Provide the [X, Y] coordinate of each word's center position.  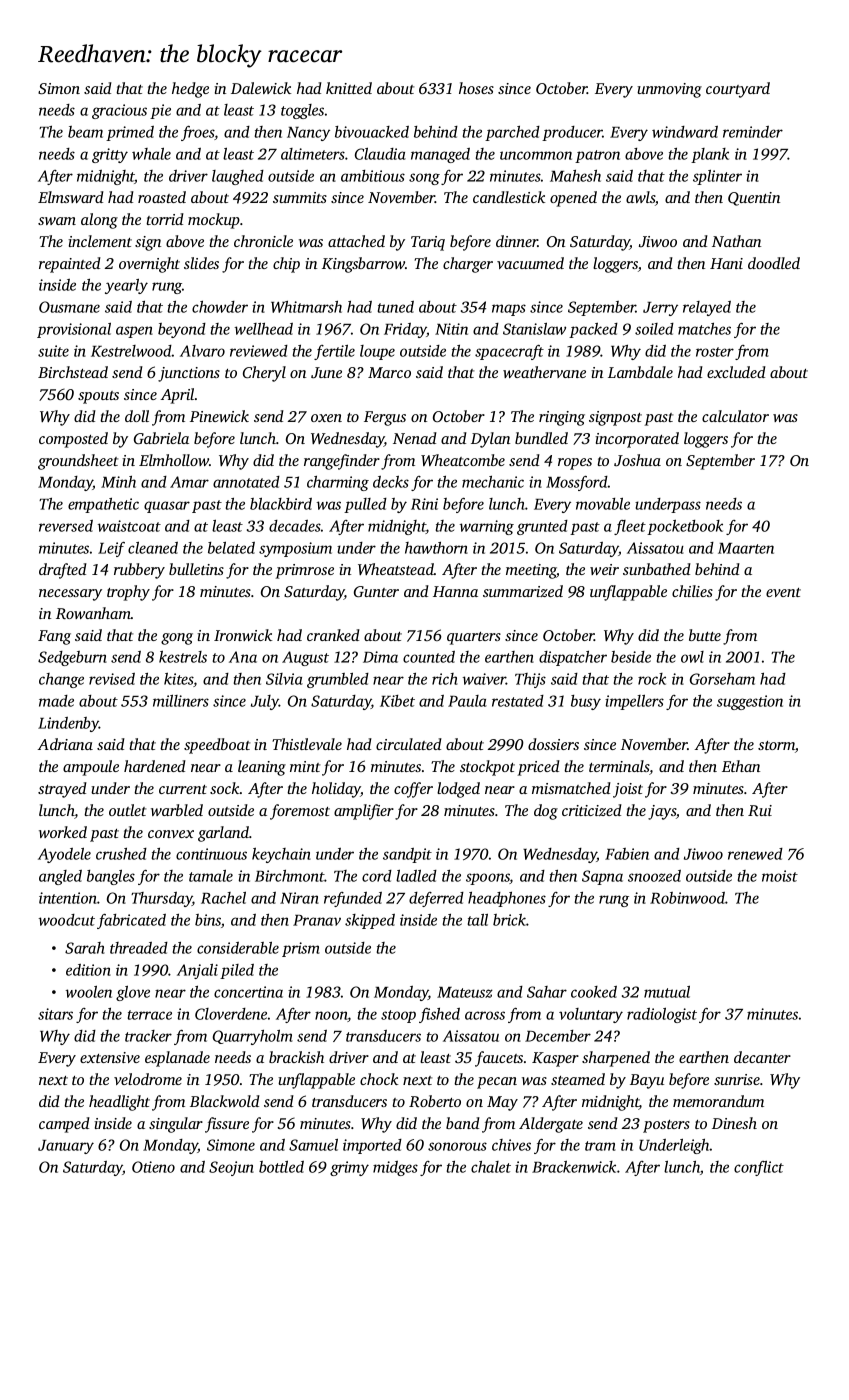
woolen [88, 992]
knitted [349, 88]
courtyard [738, 90]
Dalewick [261, 88]
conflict [759, 1168]
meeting [531, 571]
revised [112, 679]
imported [372, 1146]
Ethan [741, 766]
